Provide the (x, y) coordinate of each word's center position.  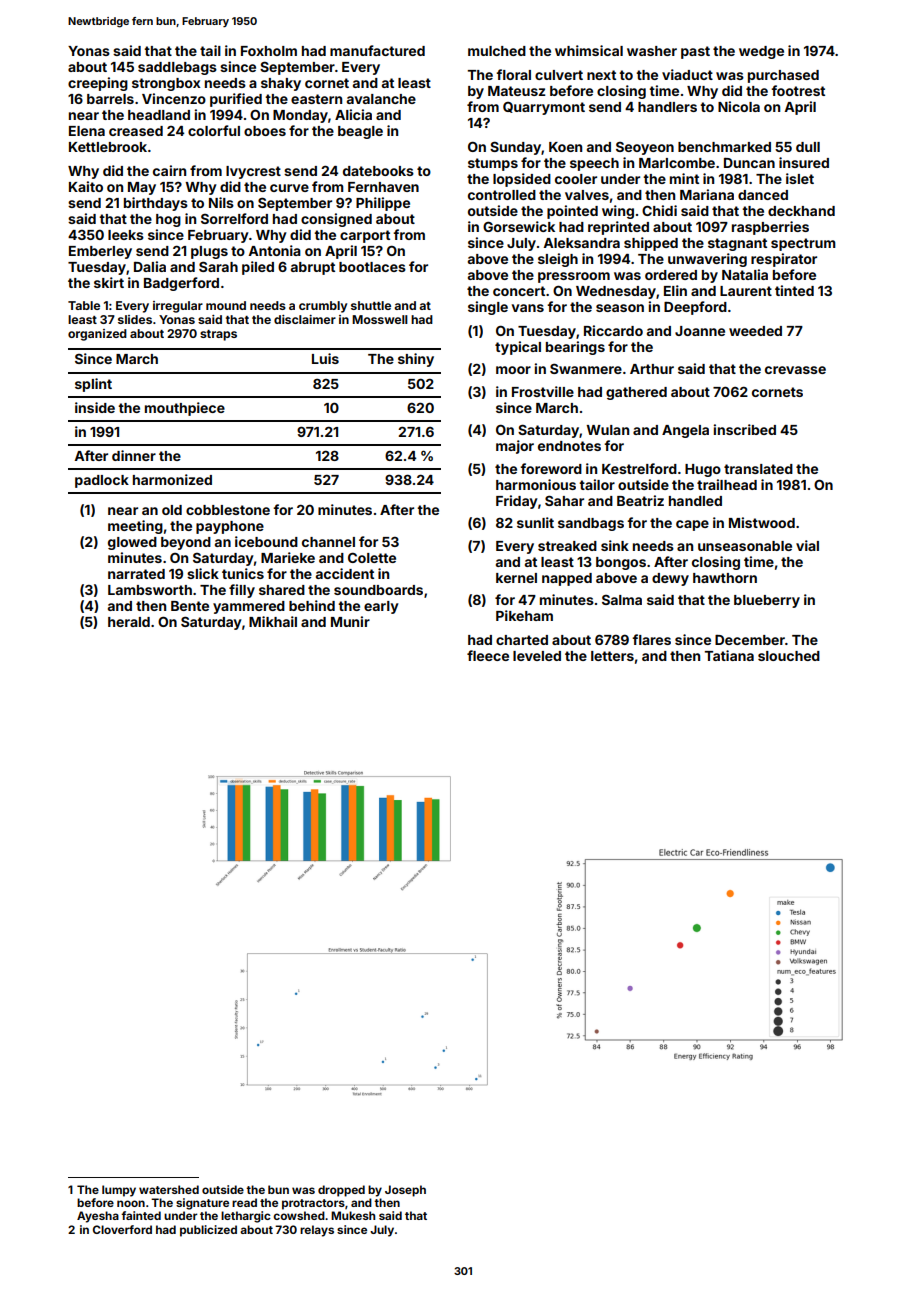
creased (136, 131)
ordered (671, 275)
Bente (190, 606)
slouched (789, 656)
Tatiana (729, 655)
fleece (488, 655)
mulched (497, 51)
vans (528, 308)
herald (129, 622)
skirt (109, 282)
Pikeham (524, 615)
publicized (208, 1231)
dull (808, 147)
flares (651, 639)
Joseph (405, 1191)
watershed (169, 1189)
